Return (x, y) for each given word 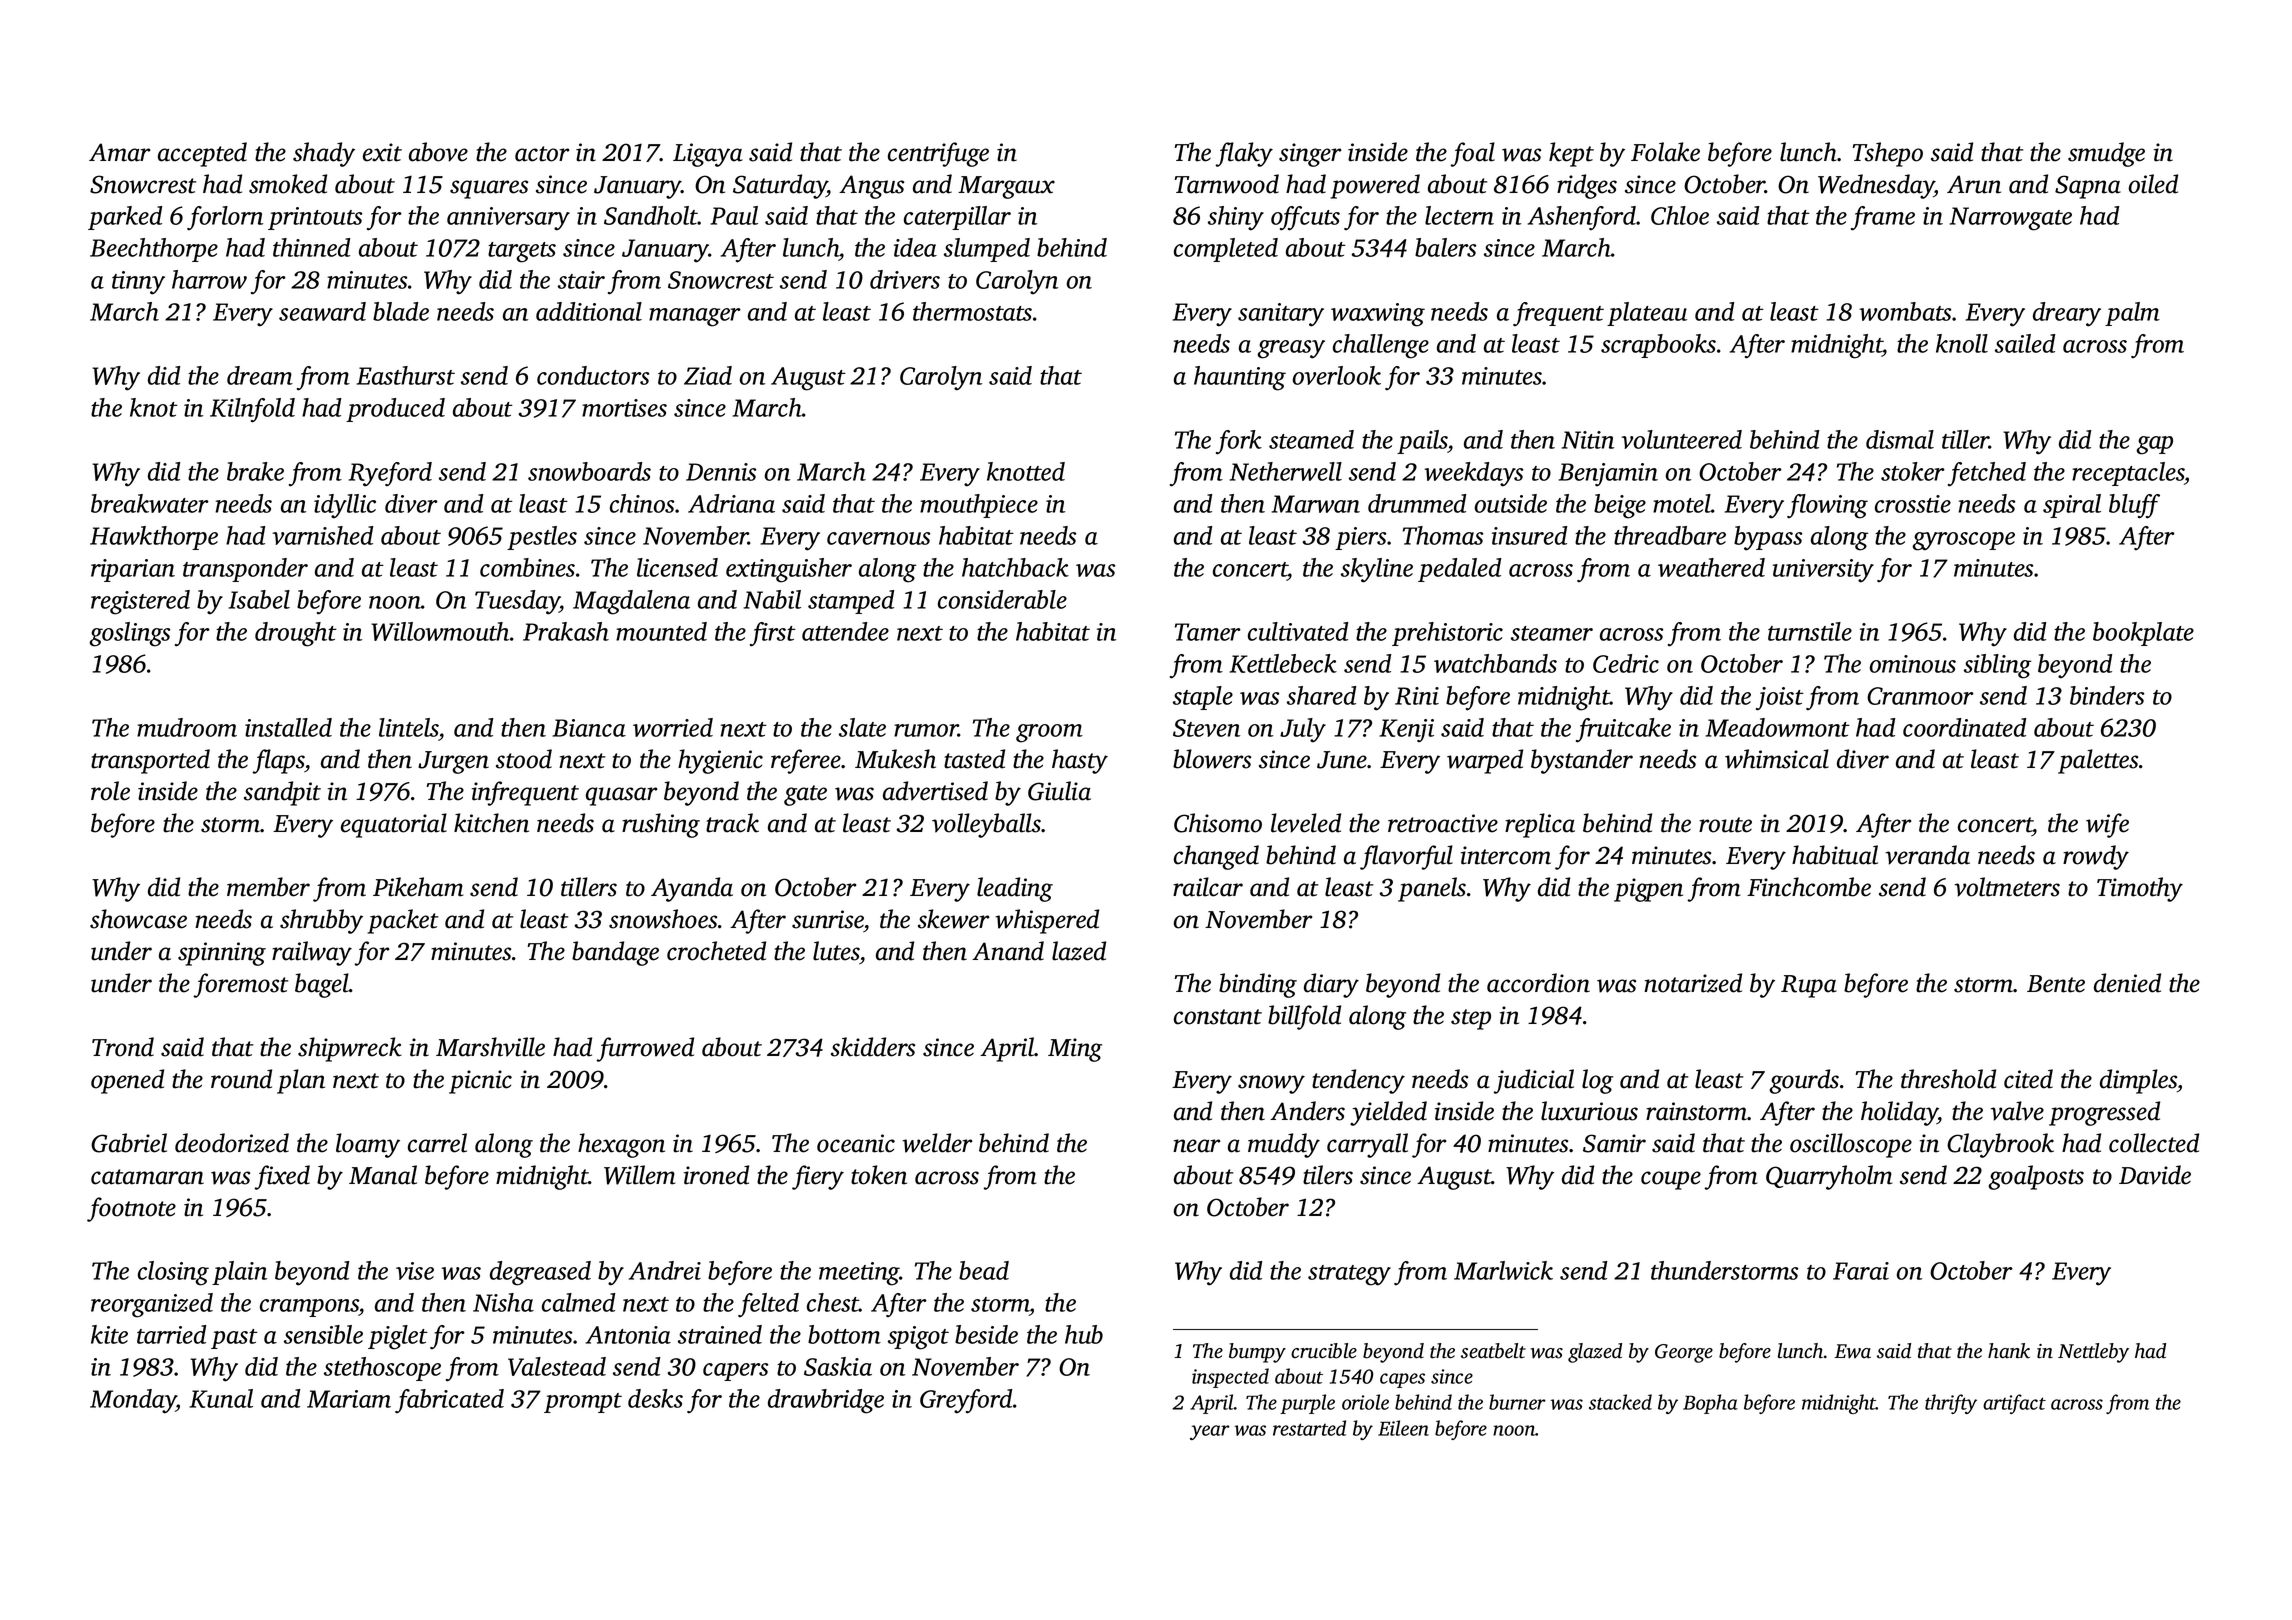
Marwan (1316, 504)
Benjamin (1608, 474)
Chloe (1680, 215)
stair (581, 280)
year (1210, 1432)
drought (296, 634)
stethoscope (382, 1369)
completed (1226, 250)
